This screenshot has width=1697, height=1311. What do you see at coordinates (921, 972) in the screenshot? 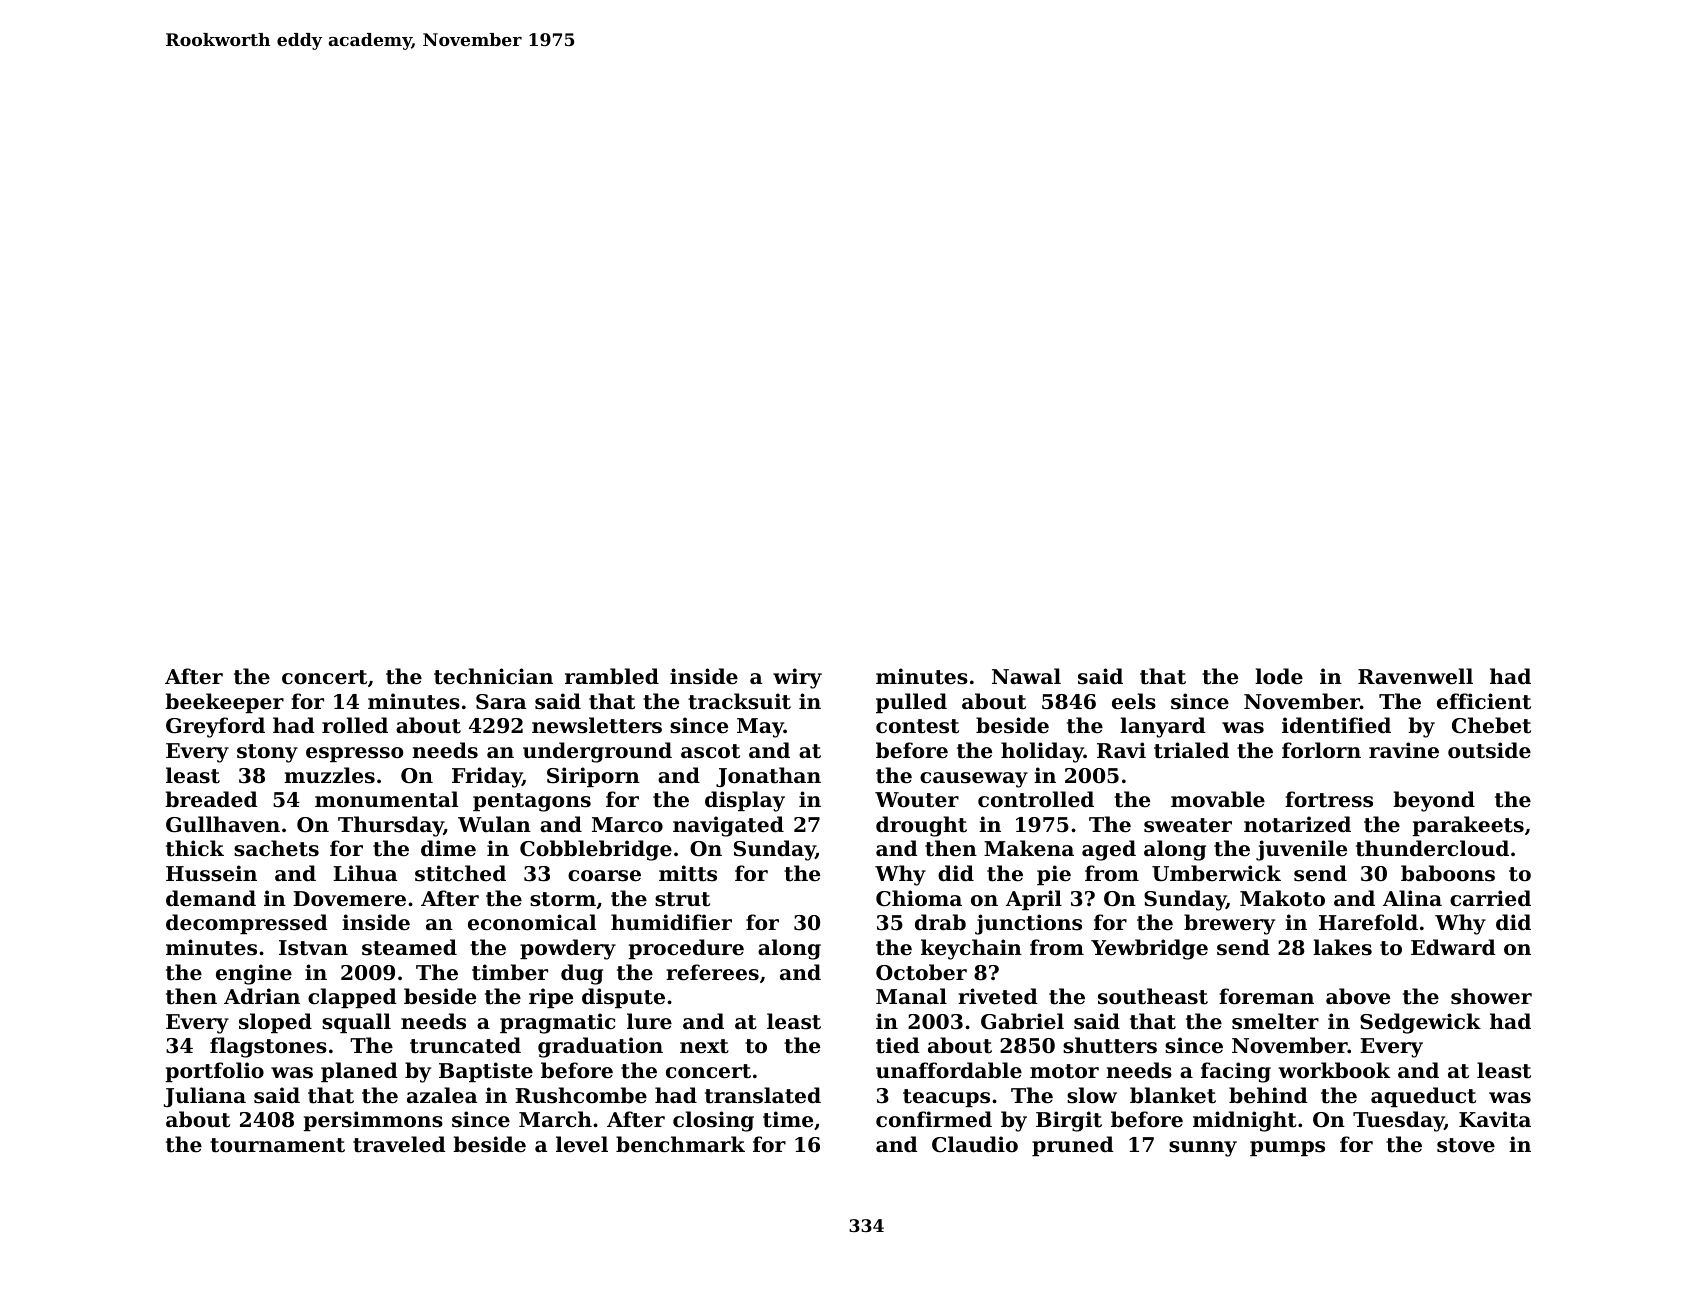
I see `October` at bounding box center [921, 972].
